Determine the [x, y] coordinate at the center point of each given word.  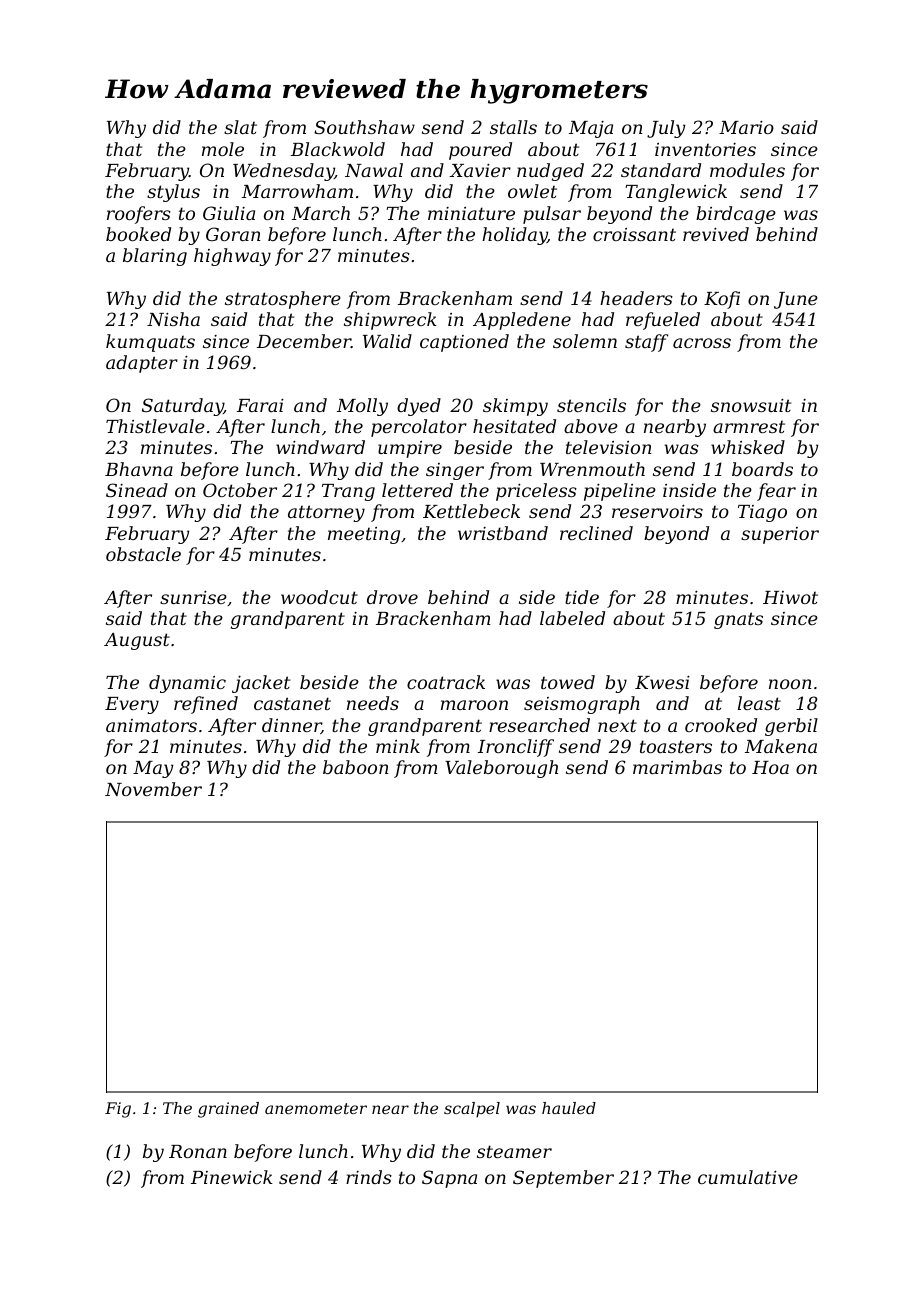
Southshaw [364, 127]
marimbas [677, 767]
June [796, 300]
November [153, 789]
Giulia [229, 213]
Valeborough [501, 769]
